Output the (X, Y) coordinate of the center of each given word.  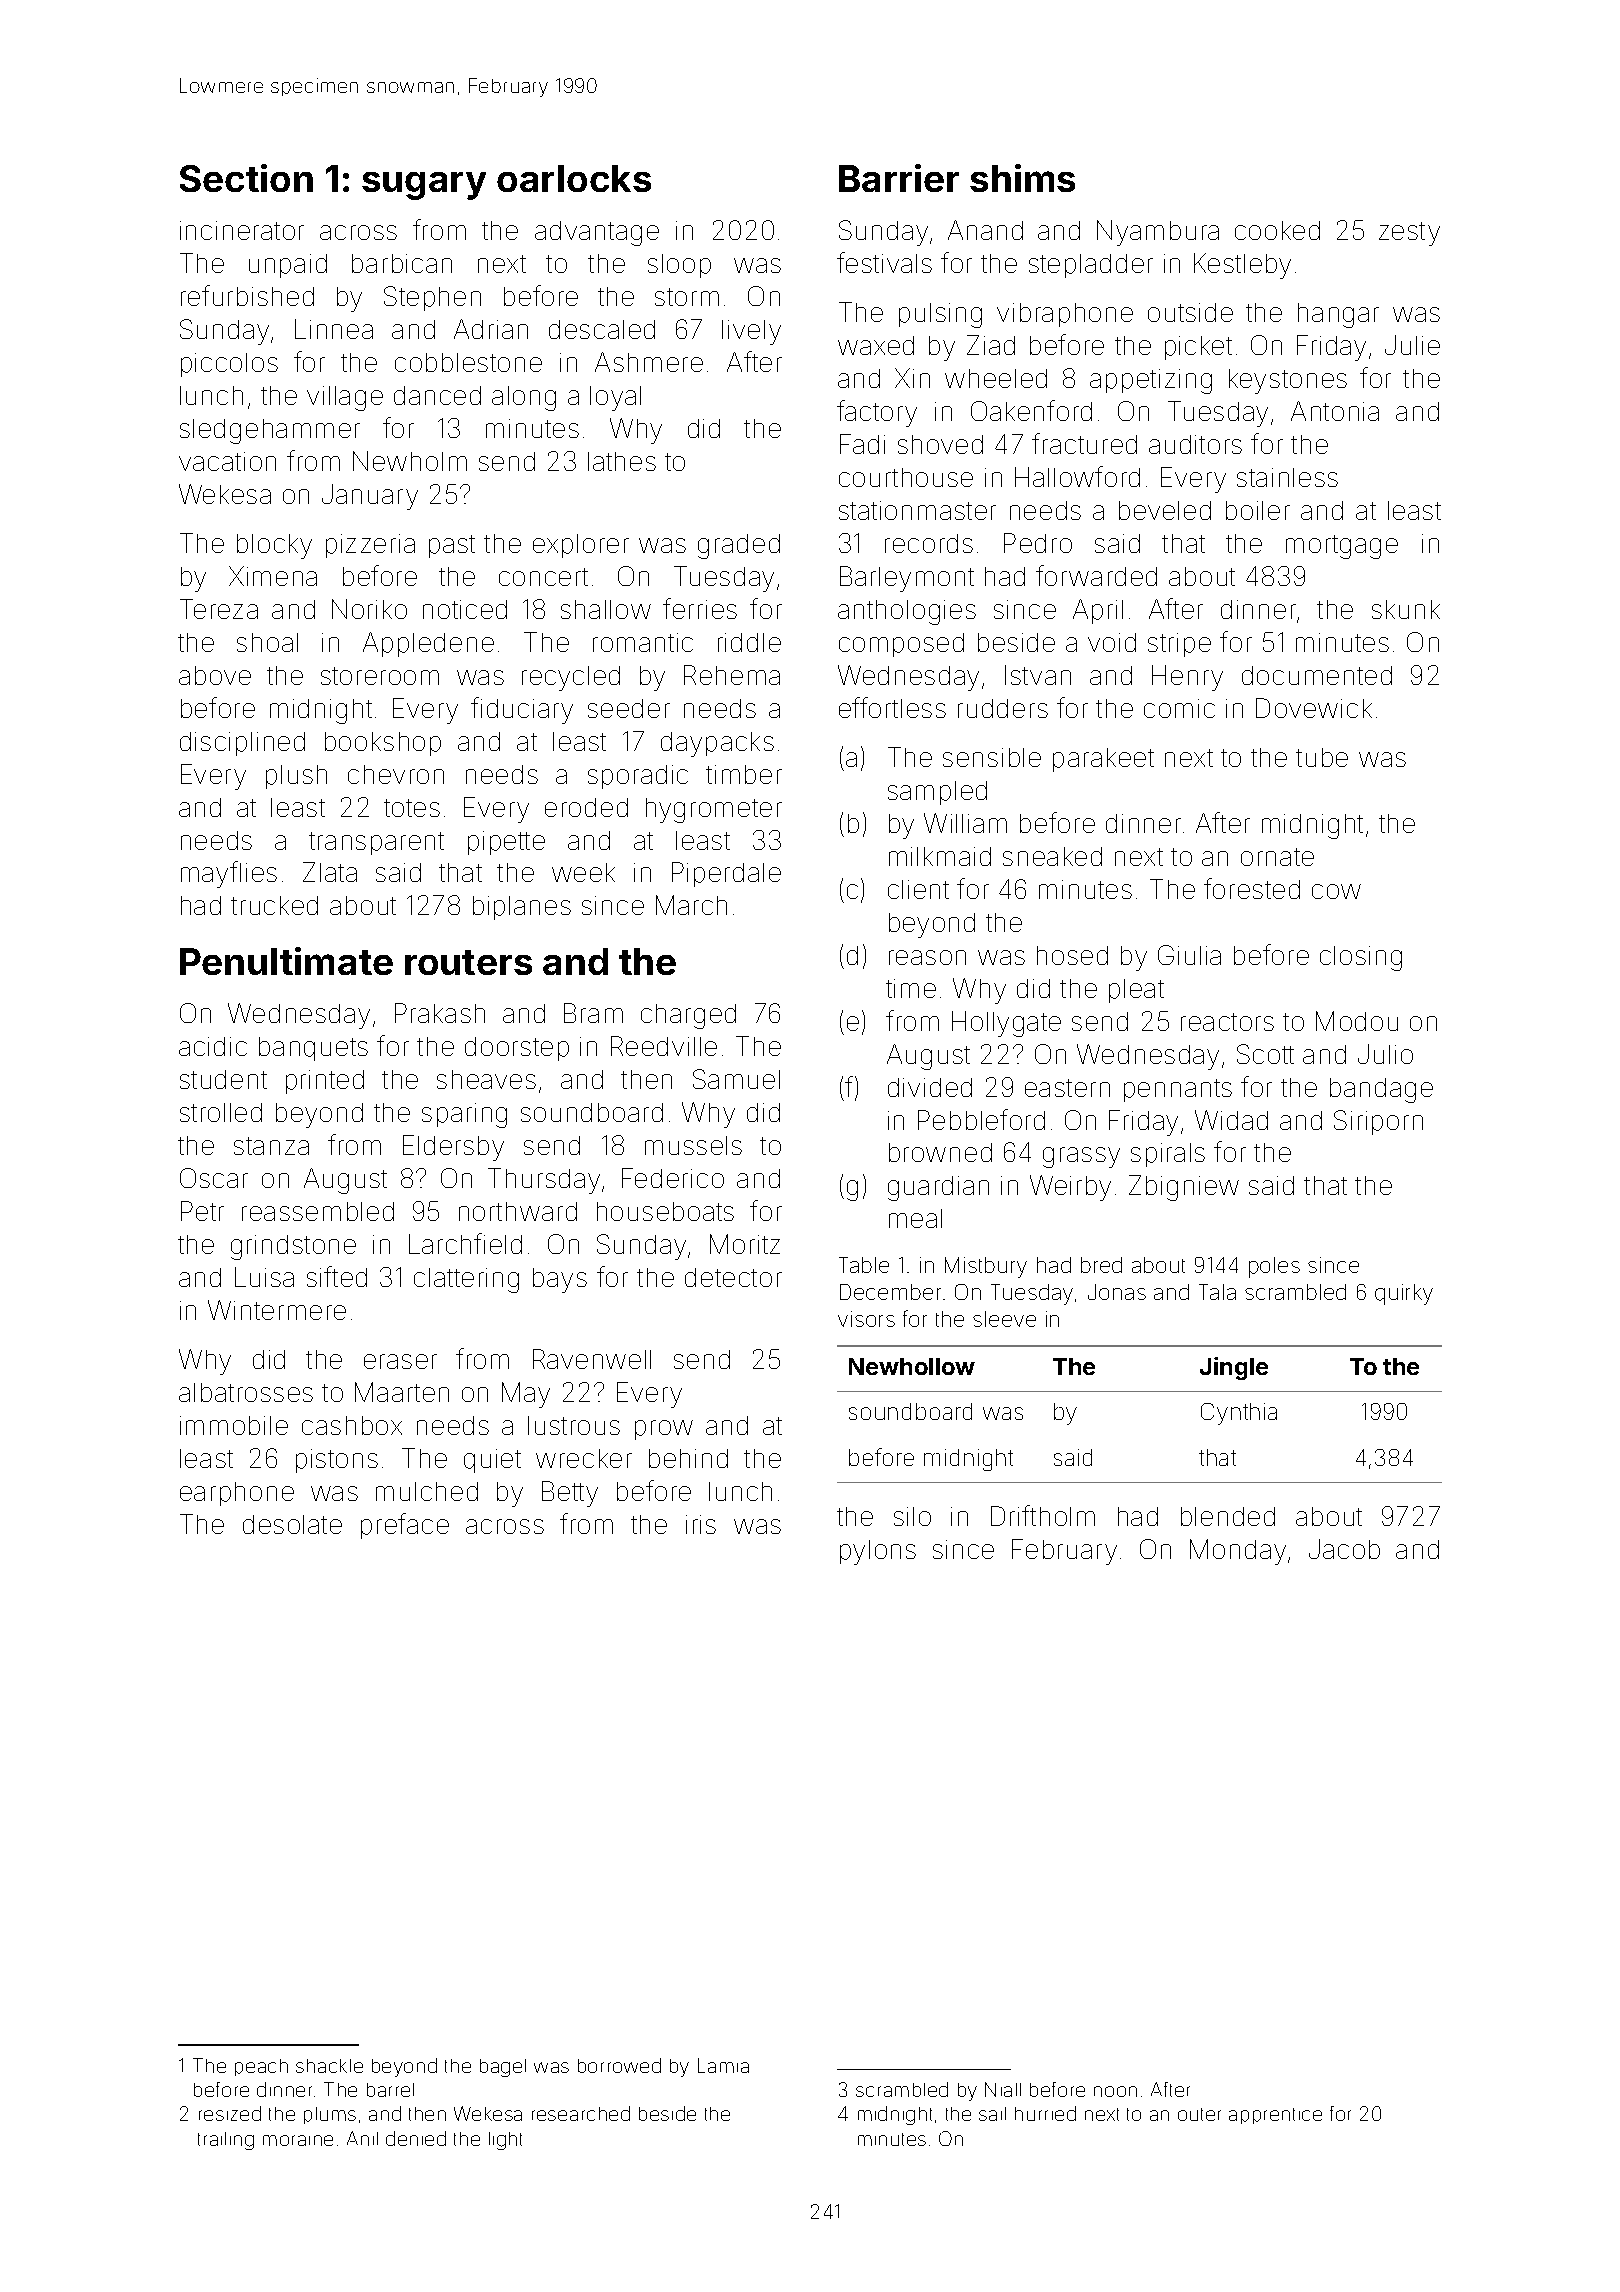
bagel (503, 2068)
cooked (1277, 230)
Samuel (736, 1079)
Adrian (491, 329)
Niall (1003, 2089)
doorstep (517, 1049)
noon (1115, 2091)
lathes (622, 461)
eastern (1067, 1088)
